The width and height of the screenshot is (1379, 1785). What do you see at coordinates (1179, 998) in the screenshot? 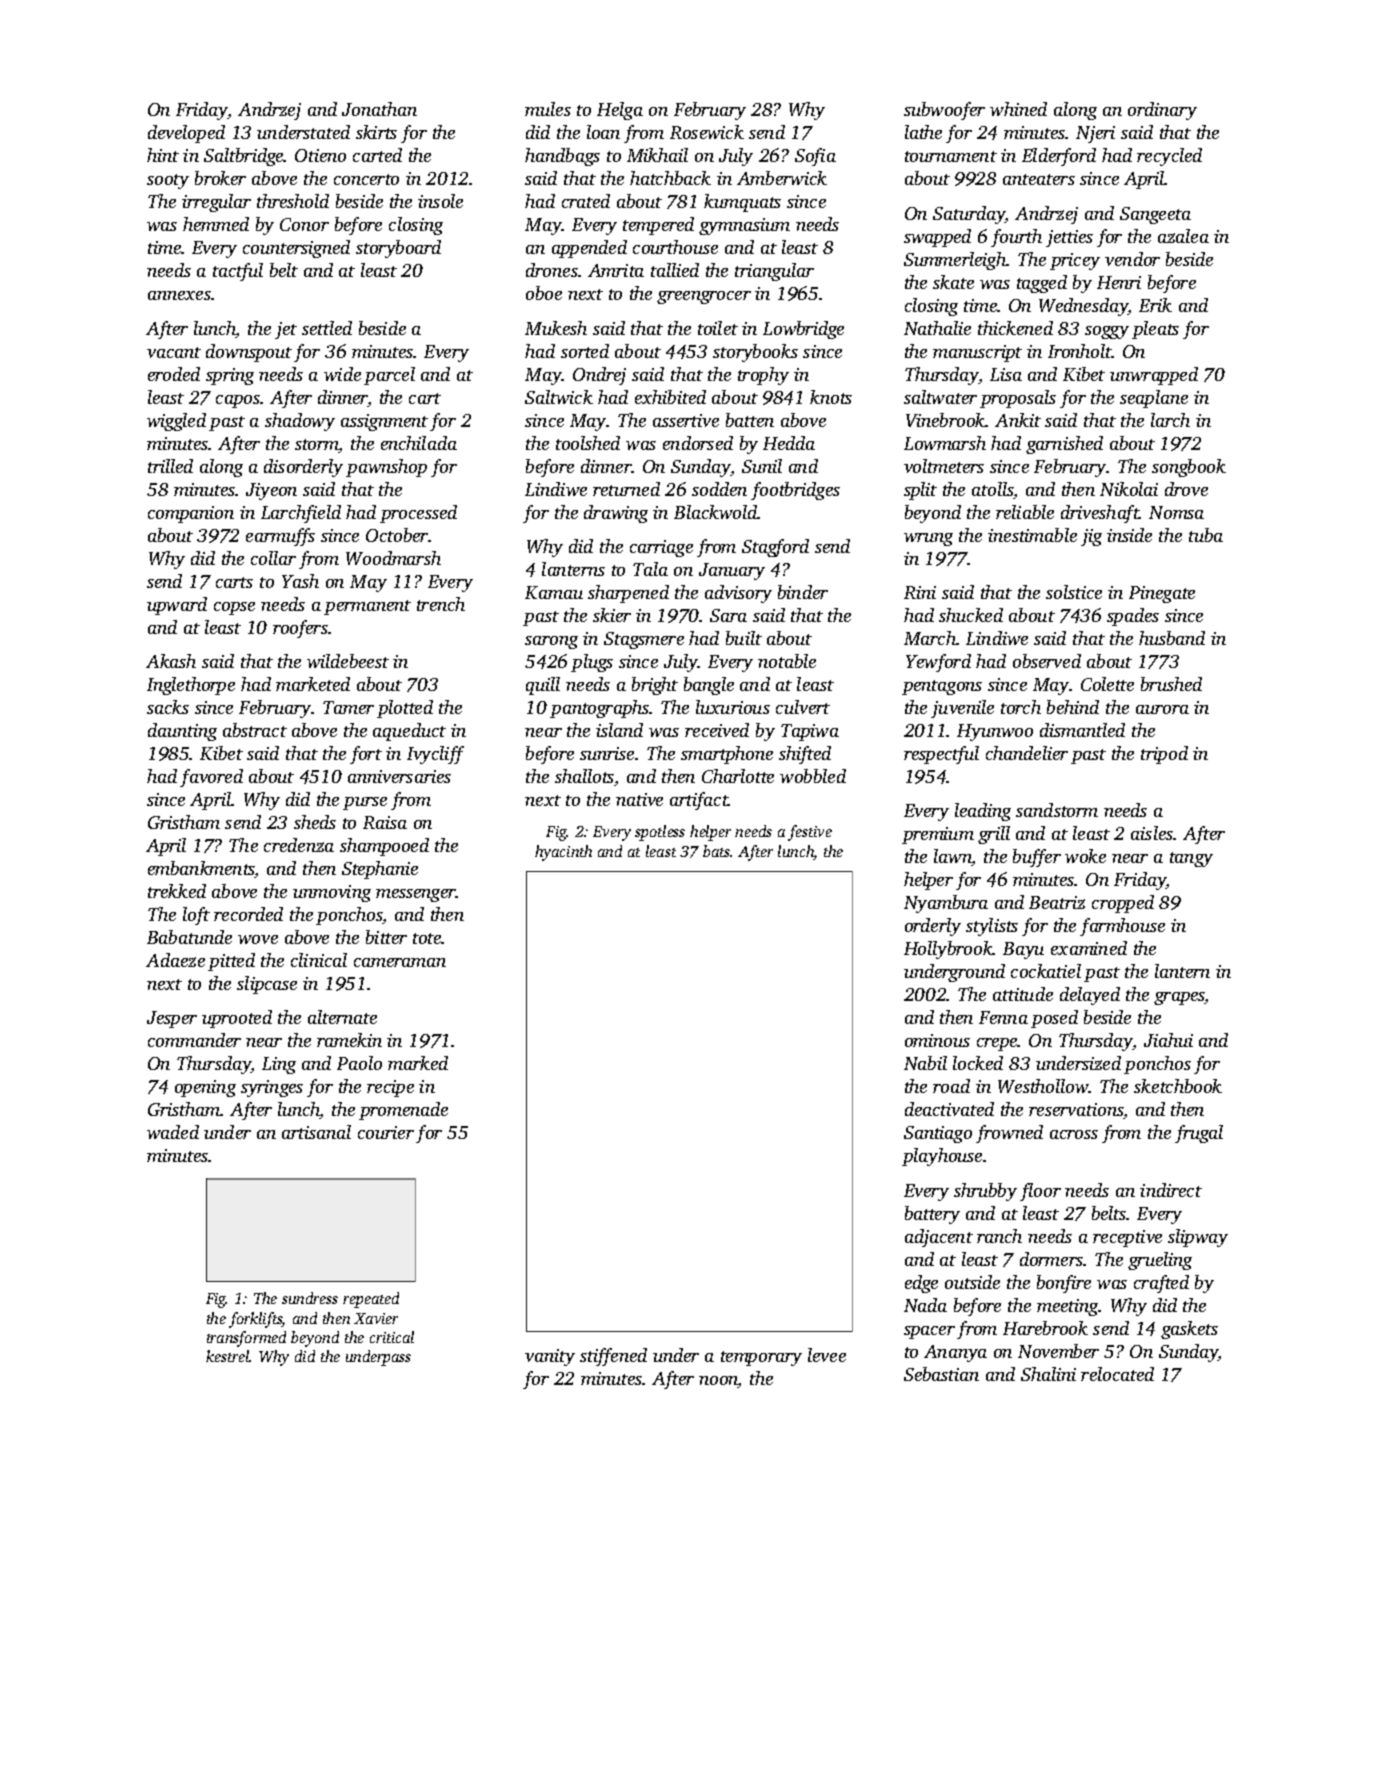
I see `grapes` at bounding box center [1179, 998].
